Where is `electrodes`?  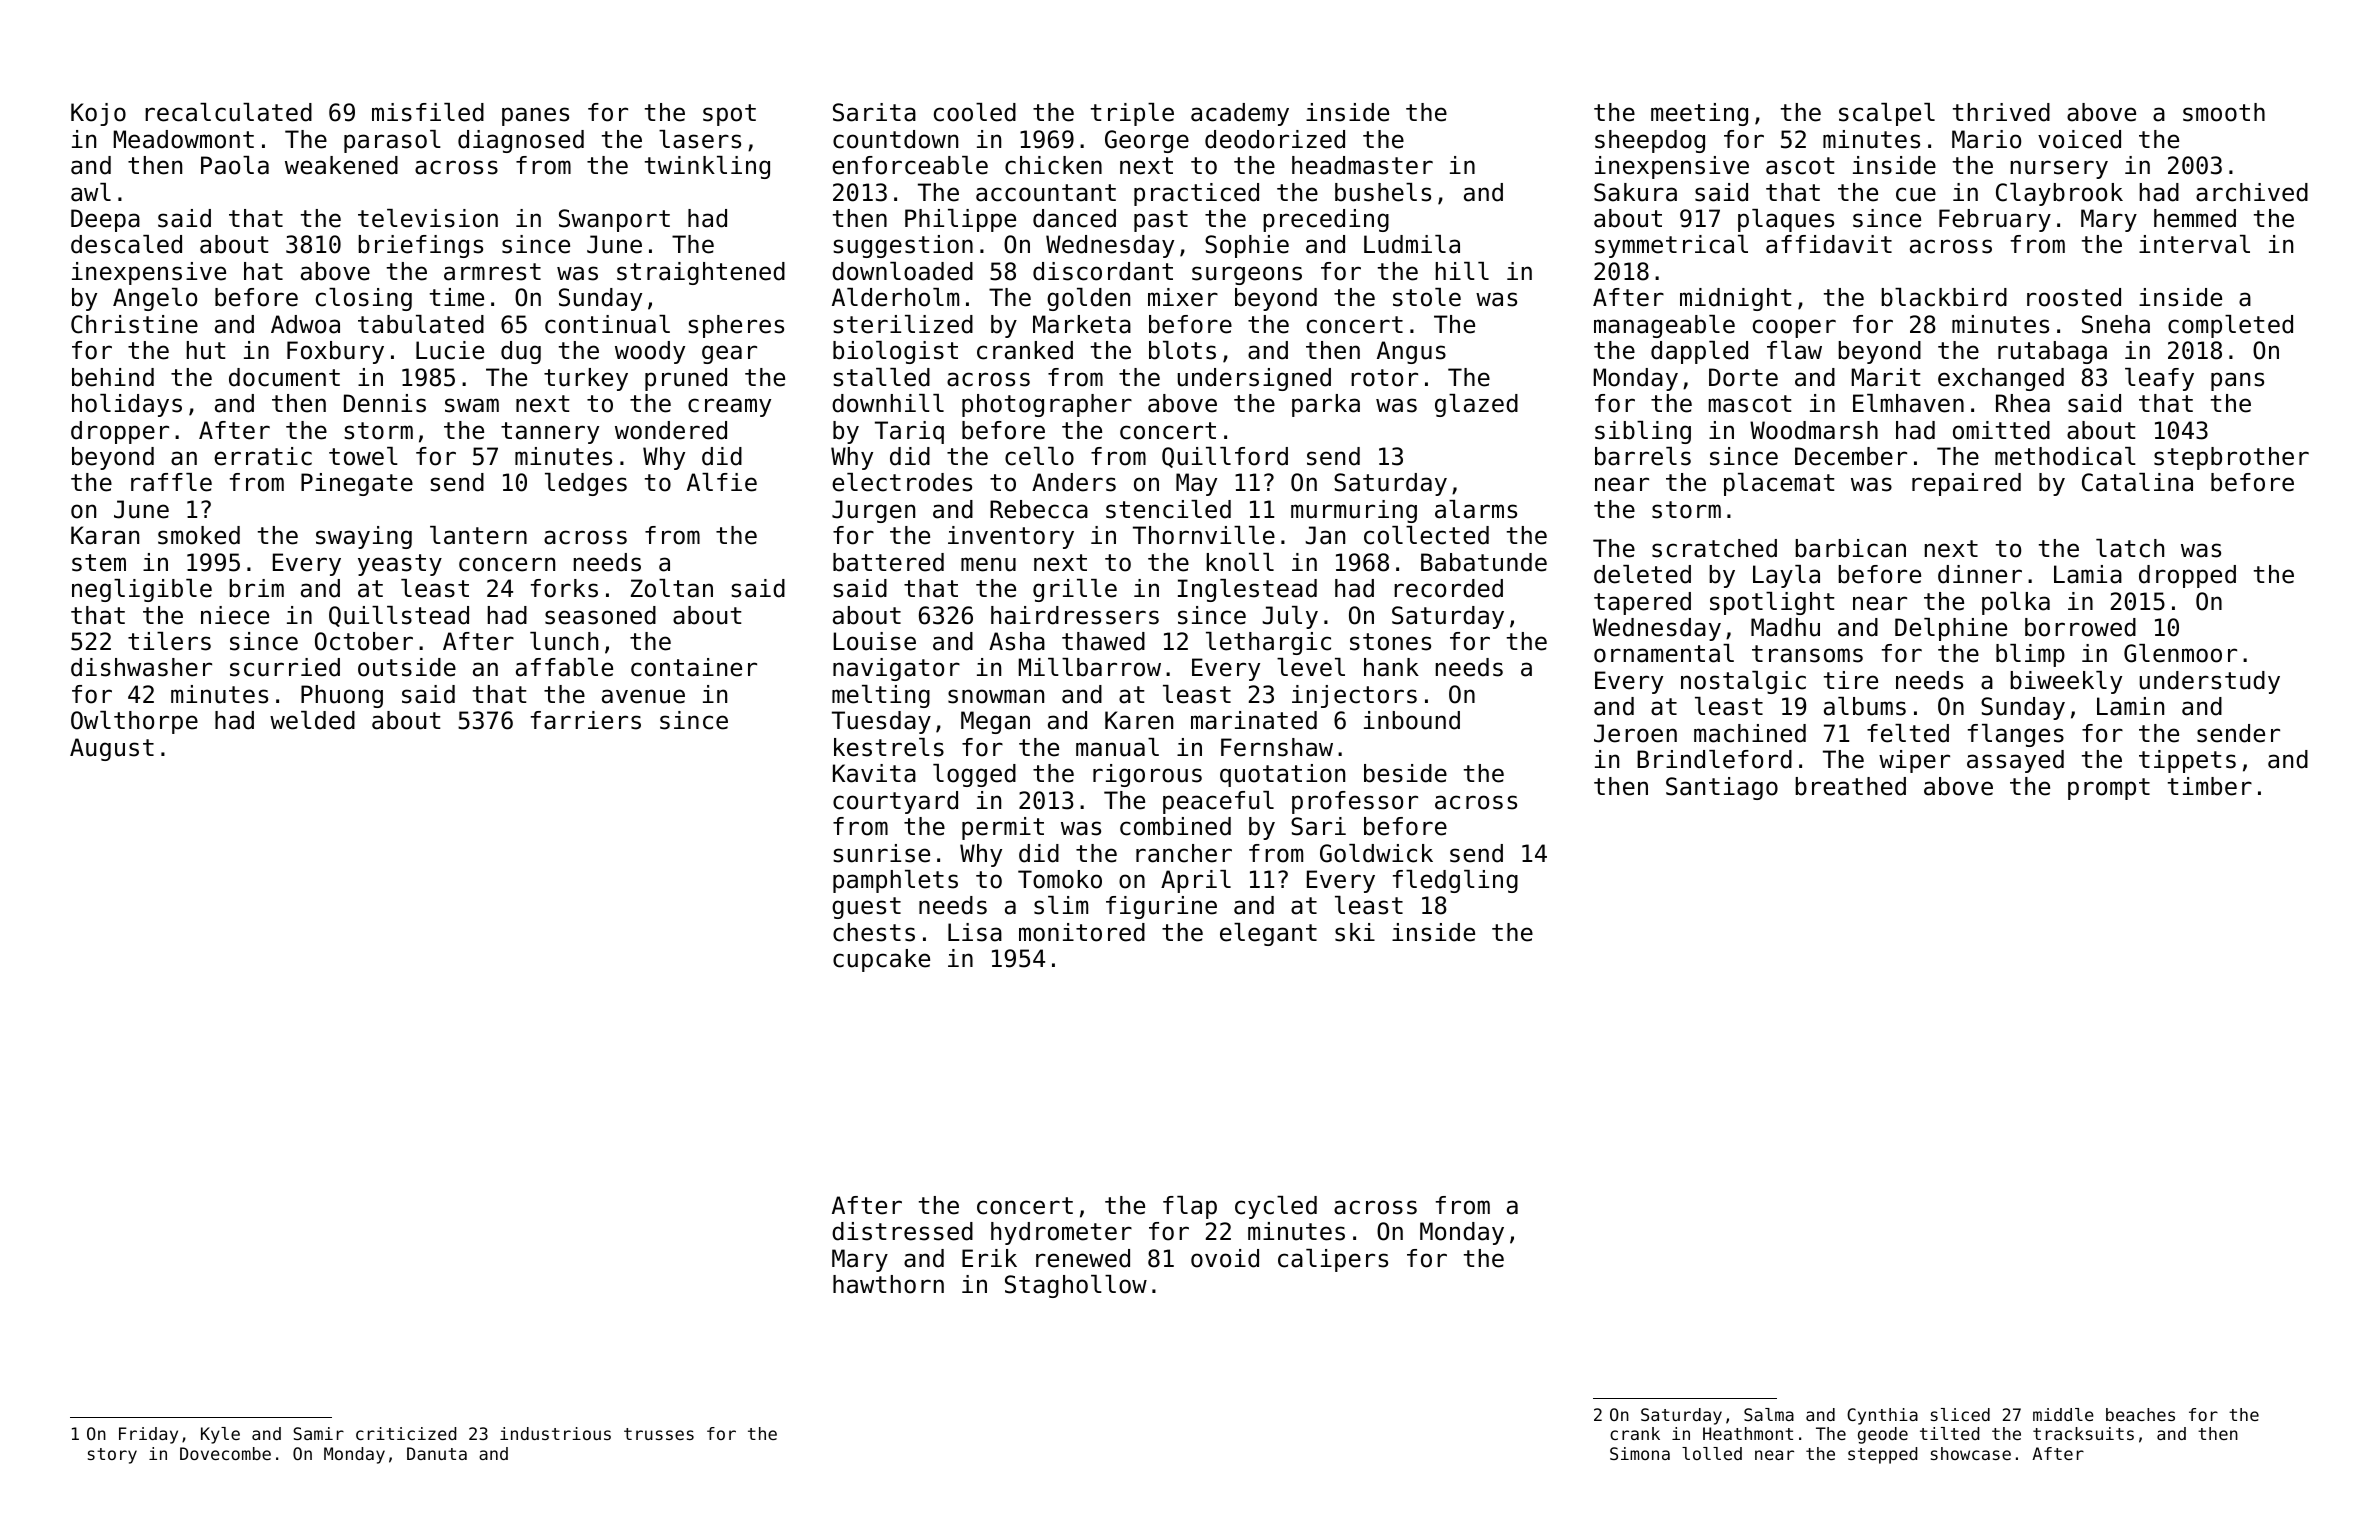
electrodes is located at coordinates (902, 482).
